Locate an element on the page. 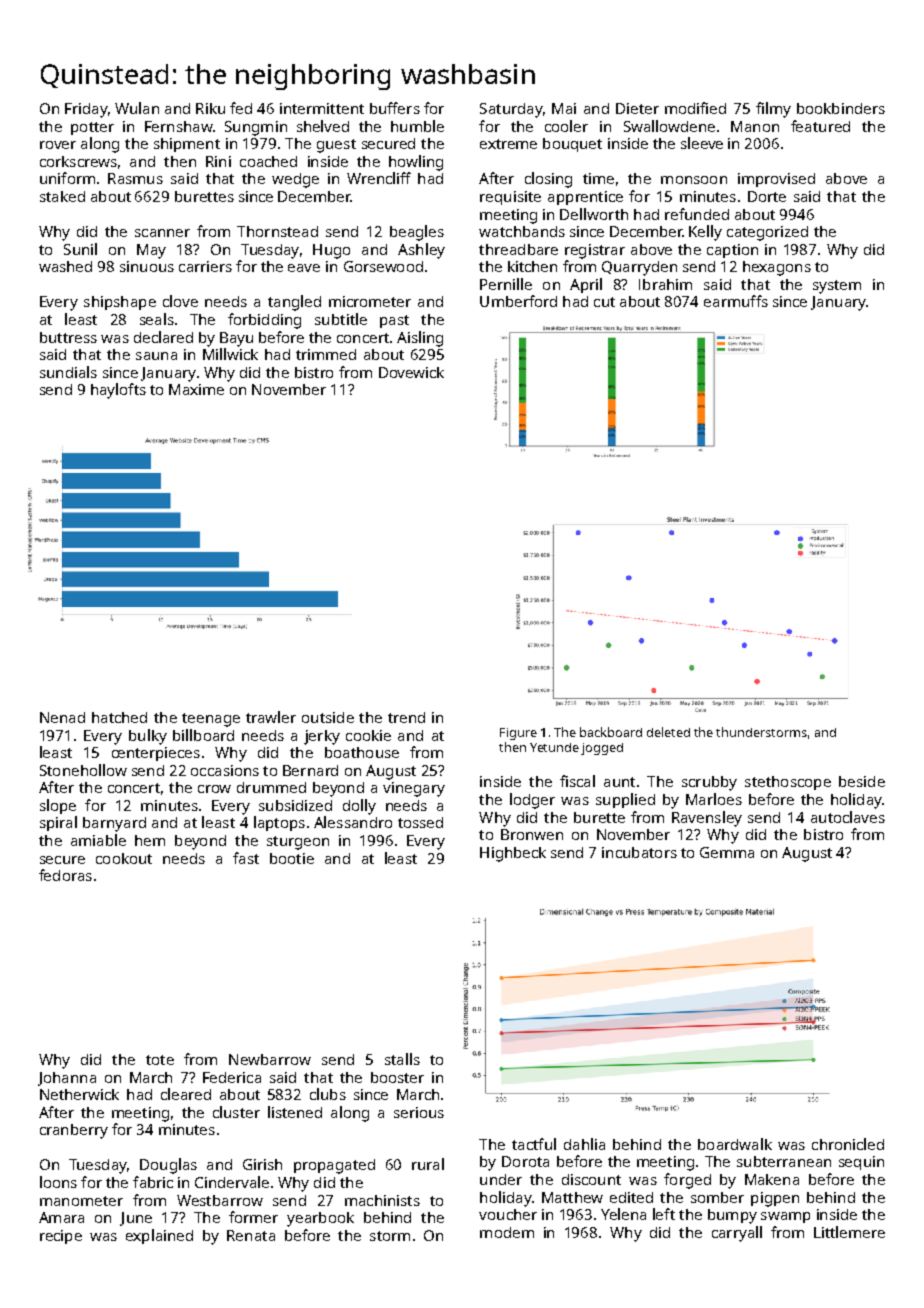 This image has height=1308, width=924. Maxime is located at coordinates (196, 389).
